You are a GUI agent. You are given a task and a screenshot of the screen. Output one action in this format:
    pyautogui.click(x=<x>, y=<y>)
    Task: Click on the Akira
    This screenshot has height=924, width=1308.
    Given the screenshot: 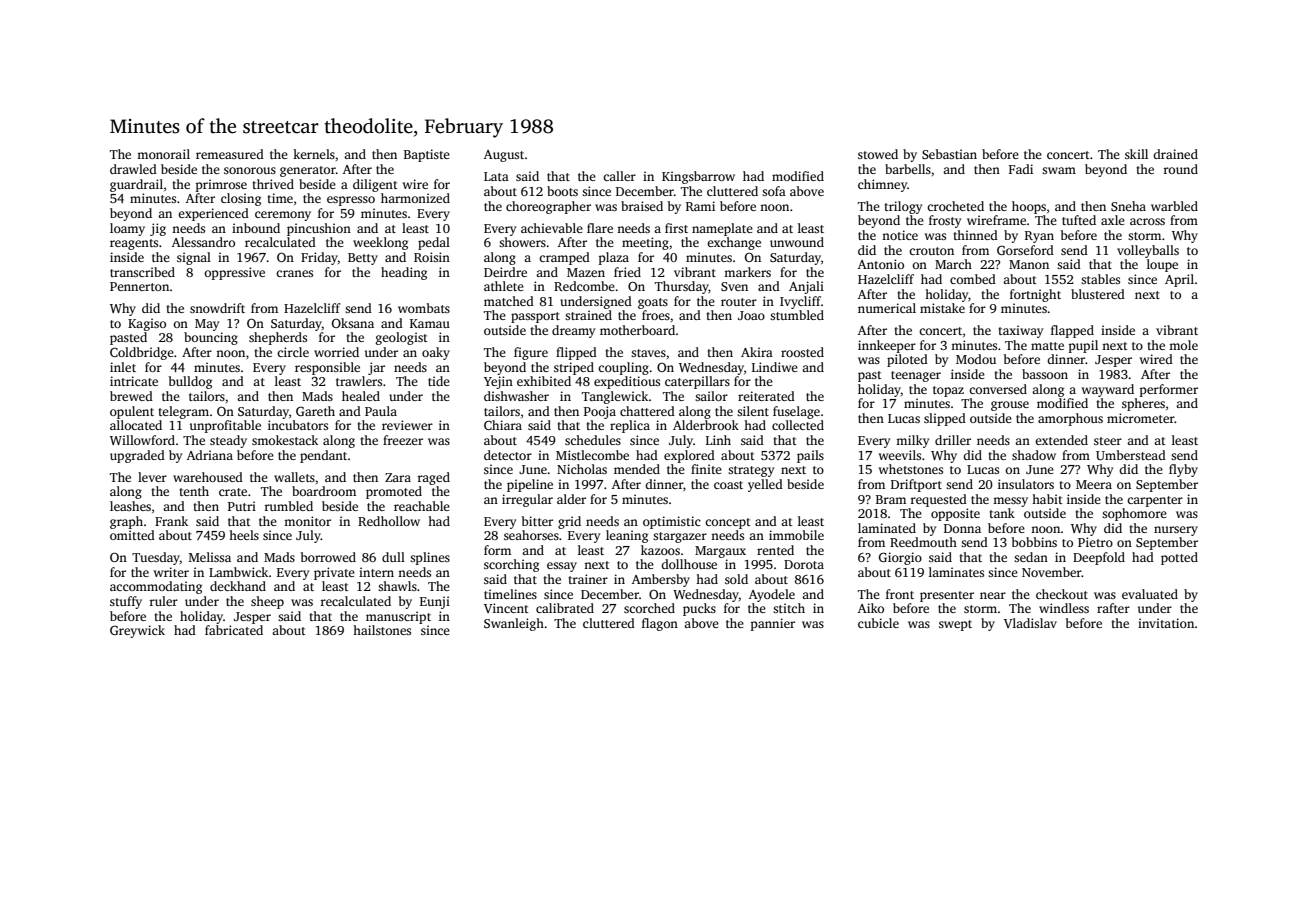 What is the action you would take?
    pyautogui.click(x=757, y=352)
